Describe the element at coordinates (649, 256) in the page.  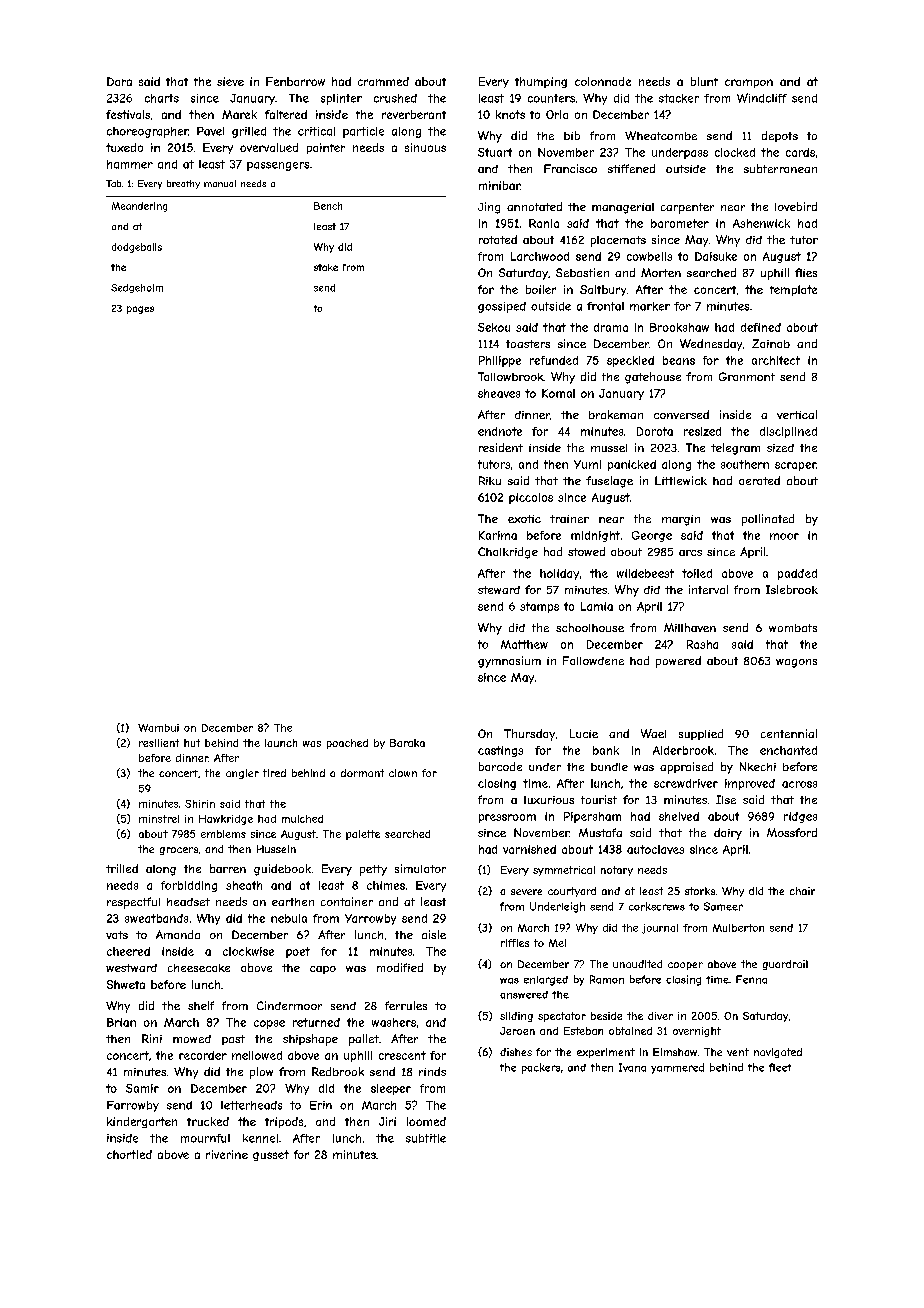
I see `cowbells` at that location.
